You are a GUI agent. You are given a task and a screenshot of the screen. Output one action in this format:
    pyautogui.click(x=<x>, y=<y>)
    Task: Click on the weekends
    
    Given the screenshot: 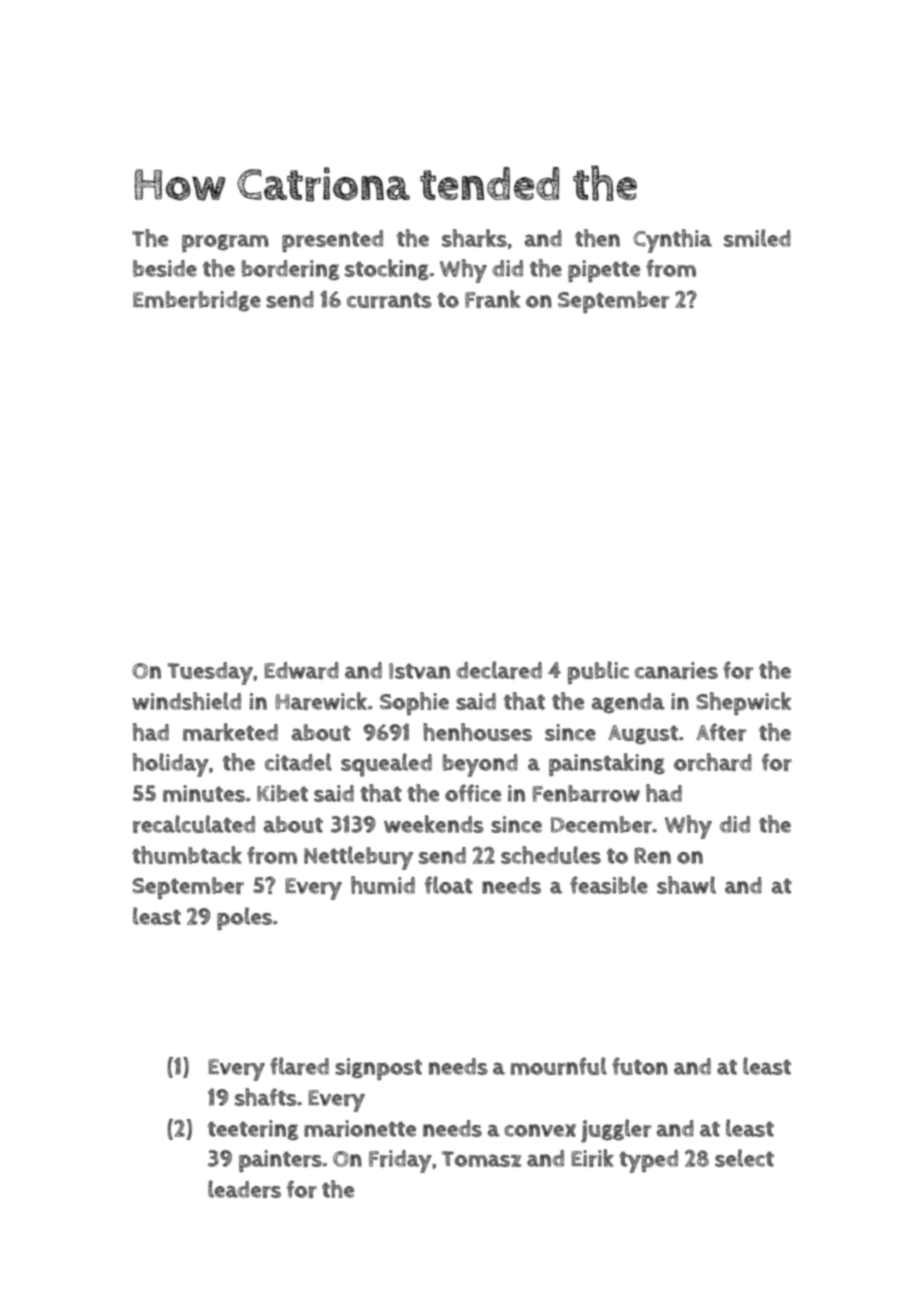 What is the action you would take?
    pyautogui.click(x=434, y=824)
